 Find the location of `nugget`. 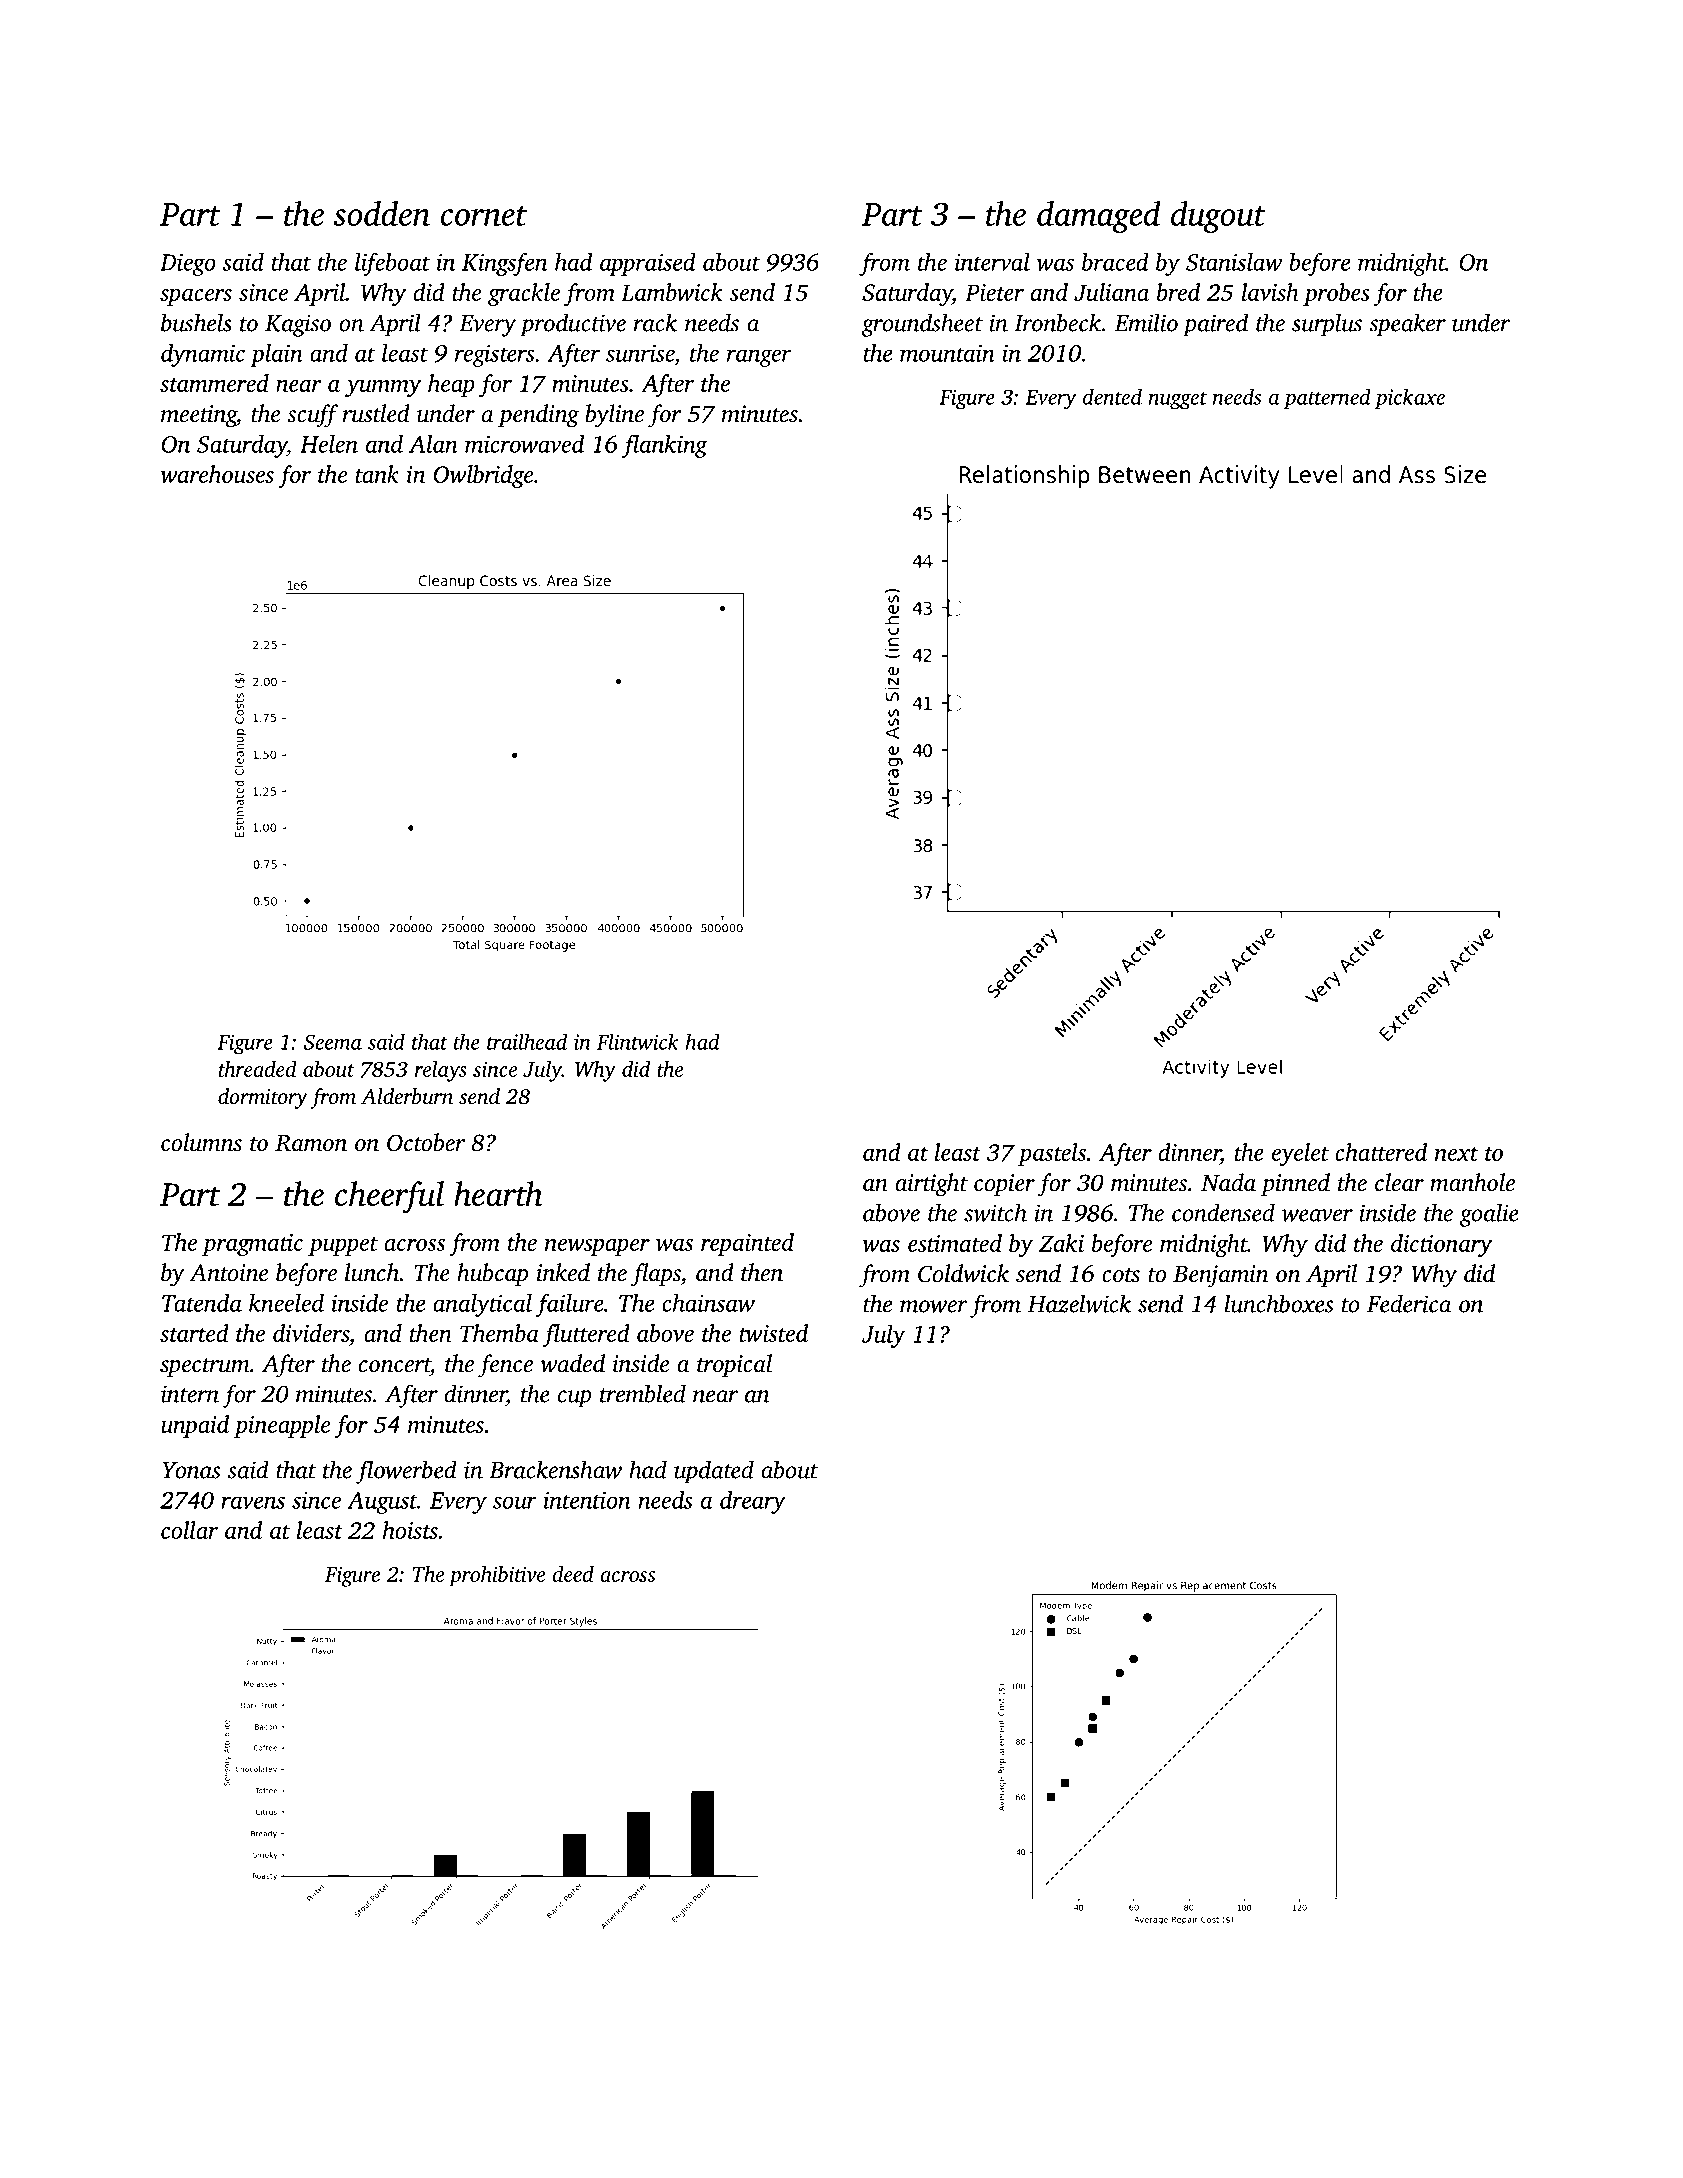

nugget is located at coordinates (1177, 401).
